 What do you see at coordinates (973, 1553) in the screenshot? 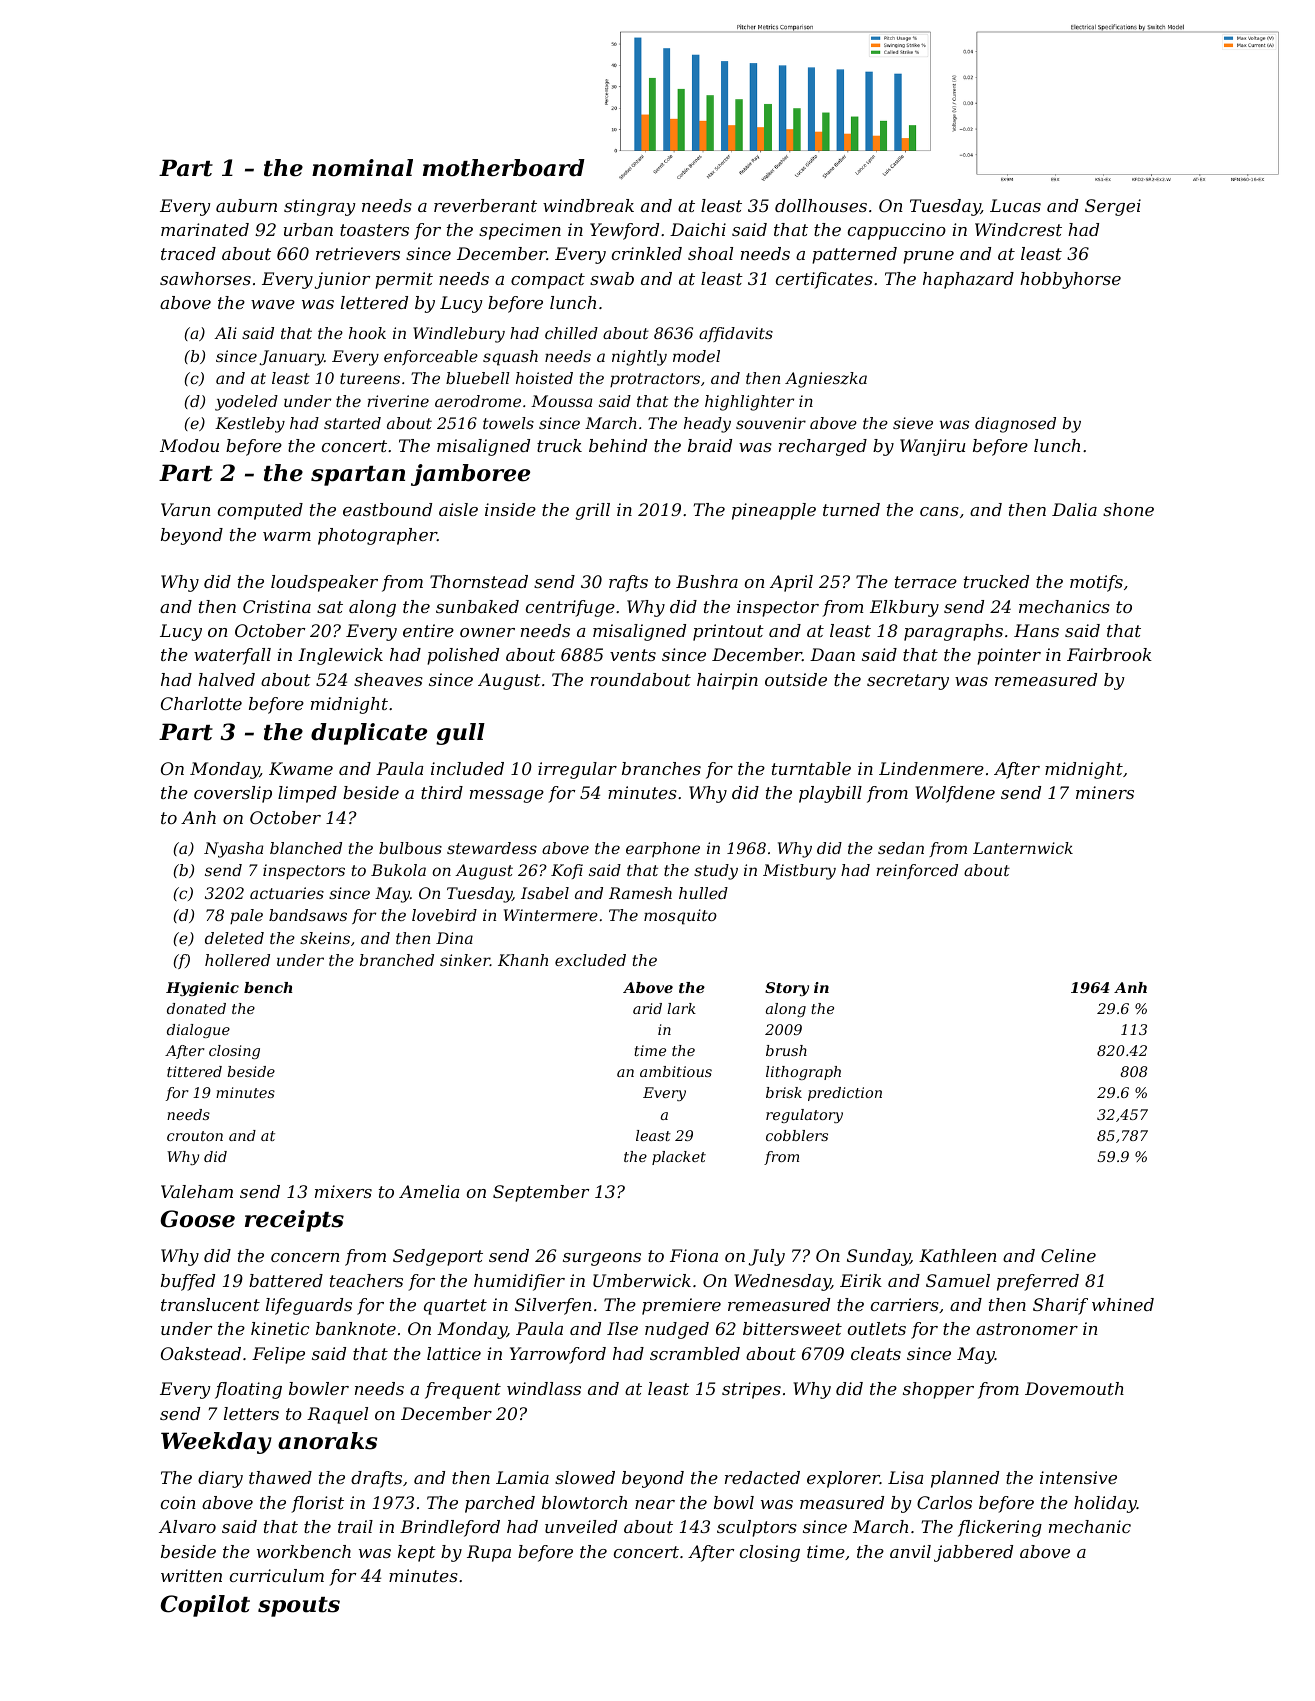
I see `jabbered` at bounding box center [973, 1553].
